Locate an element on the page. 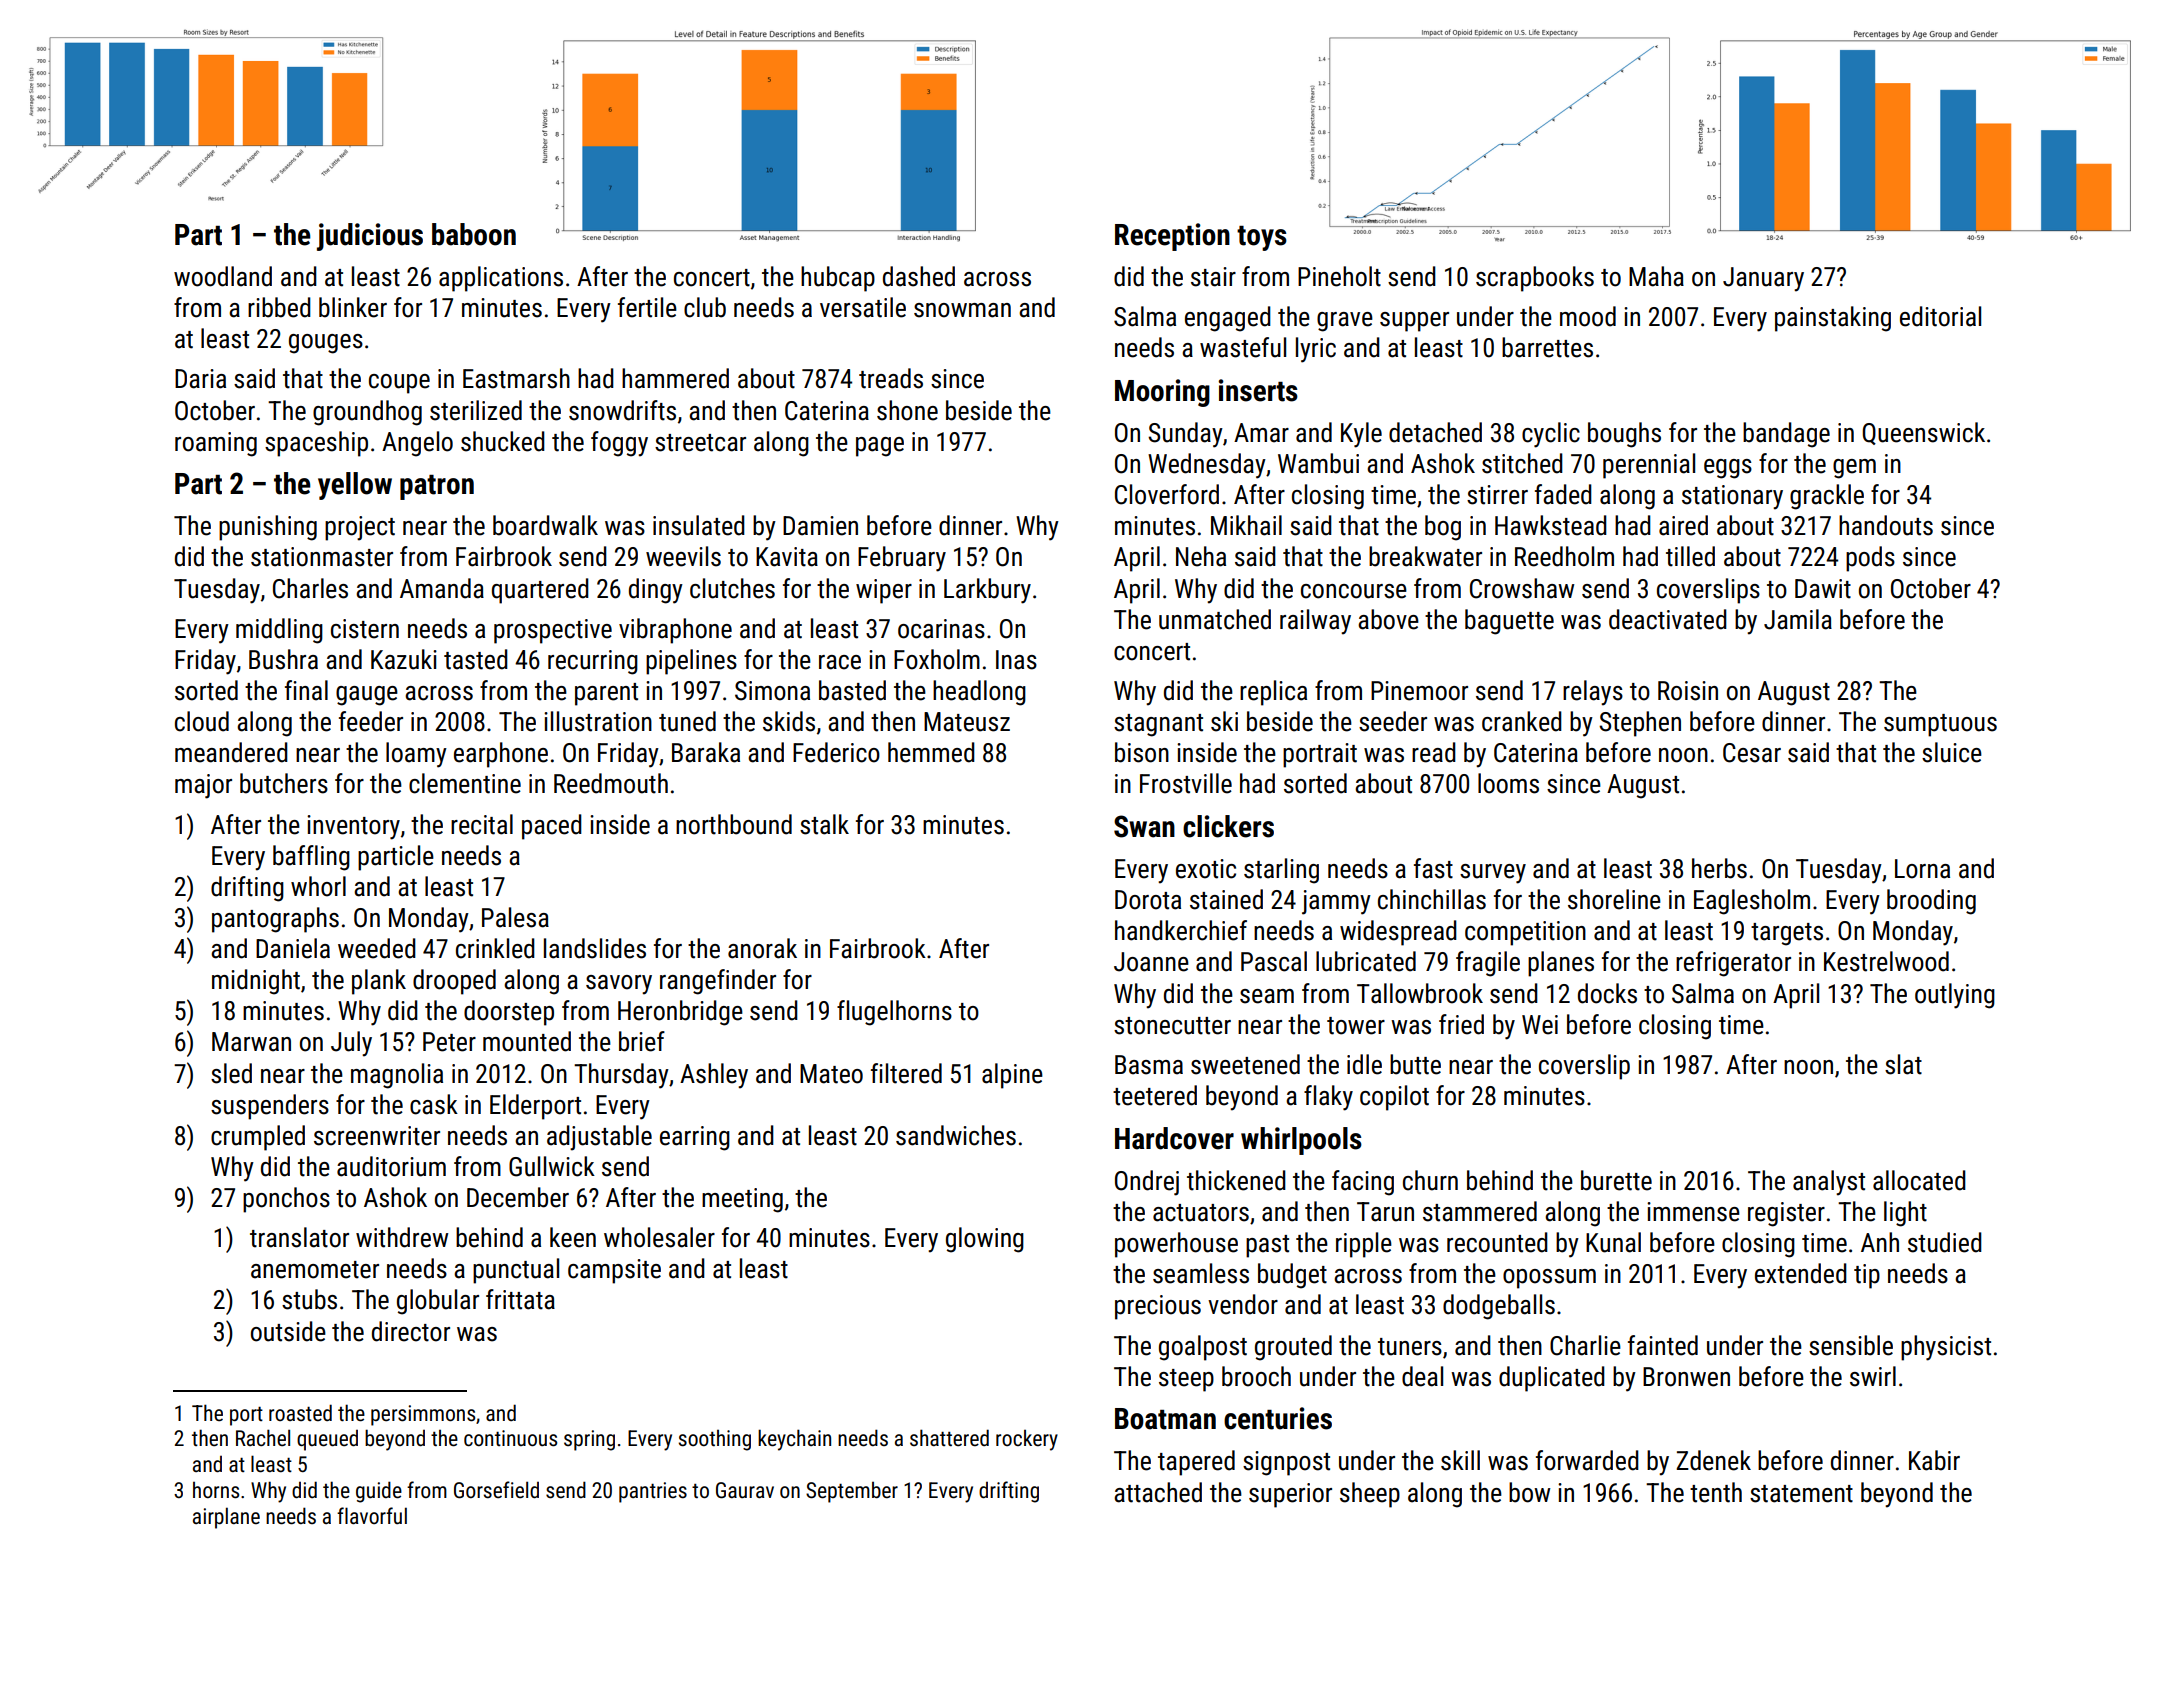 This page has width=2178, height=1683. immense is located at coordinates (1693, 1212).
